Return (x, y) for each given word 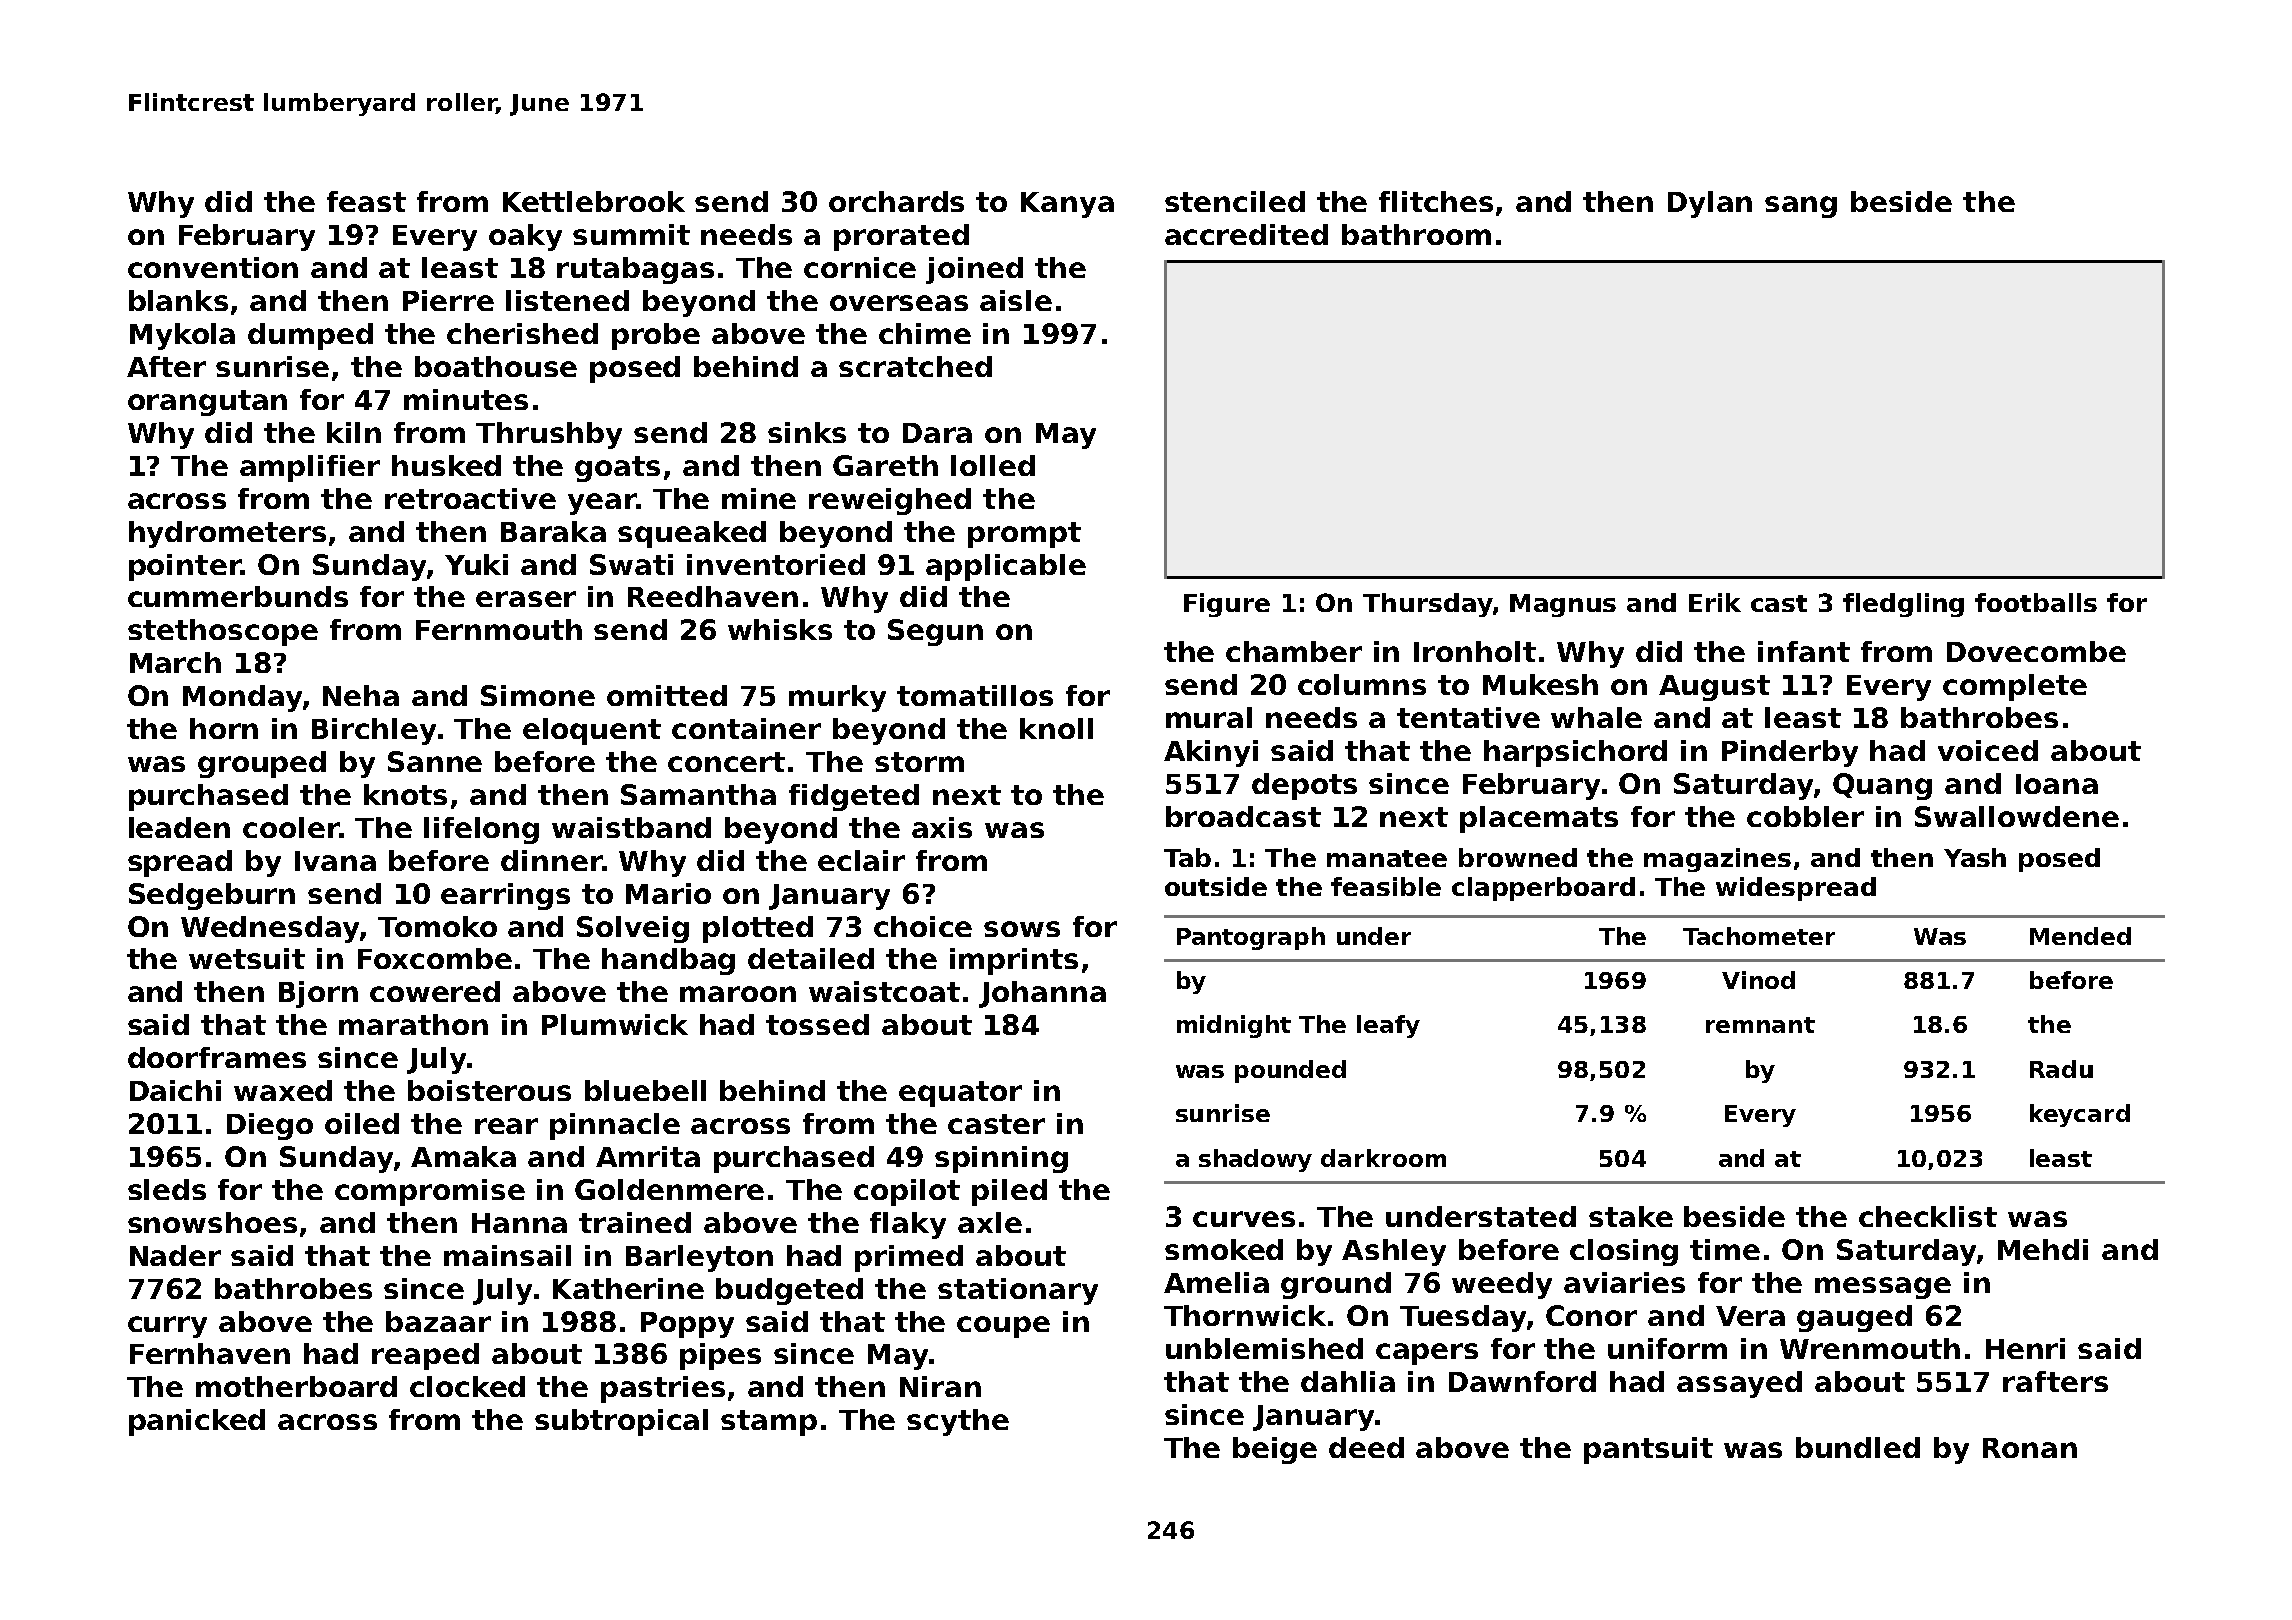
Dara (937, 433)
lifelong (481, 830)
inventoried (776, 564)
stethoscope (223, 632)
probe (656, 336)
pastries (663, 1389)
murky (837, 698)
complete (2015, 687)
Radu (2061, 1069)
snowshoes (212, 1222)
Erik (1715, 602)
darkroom (1383, 1158)
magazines (1717, 860)
